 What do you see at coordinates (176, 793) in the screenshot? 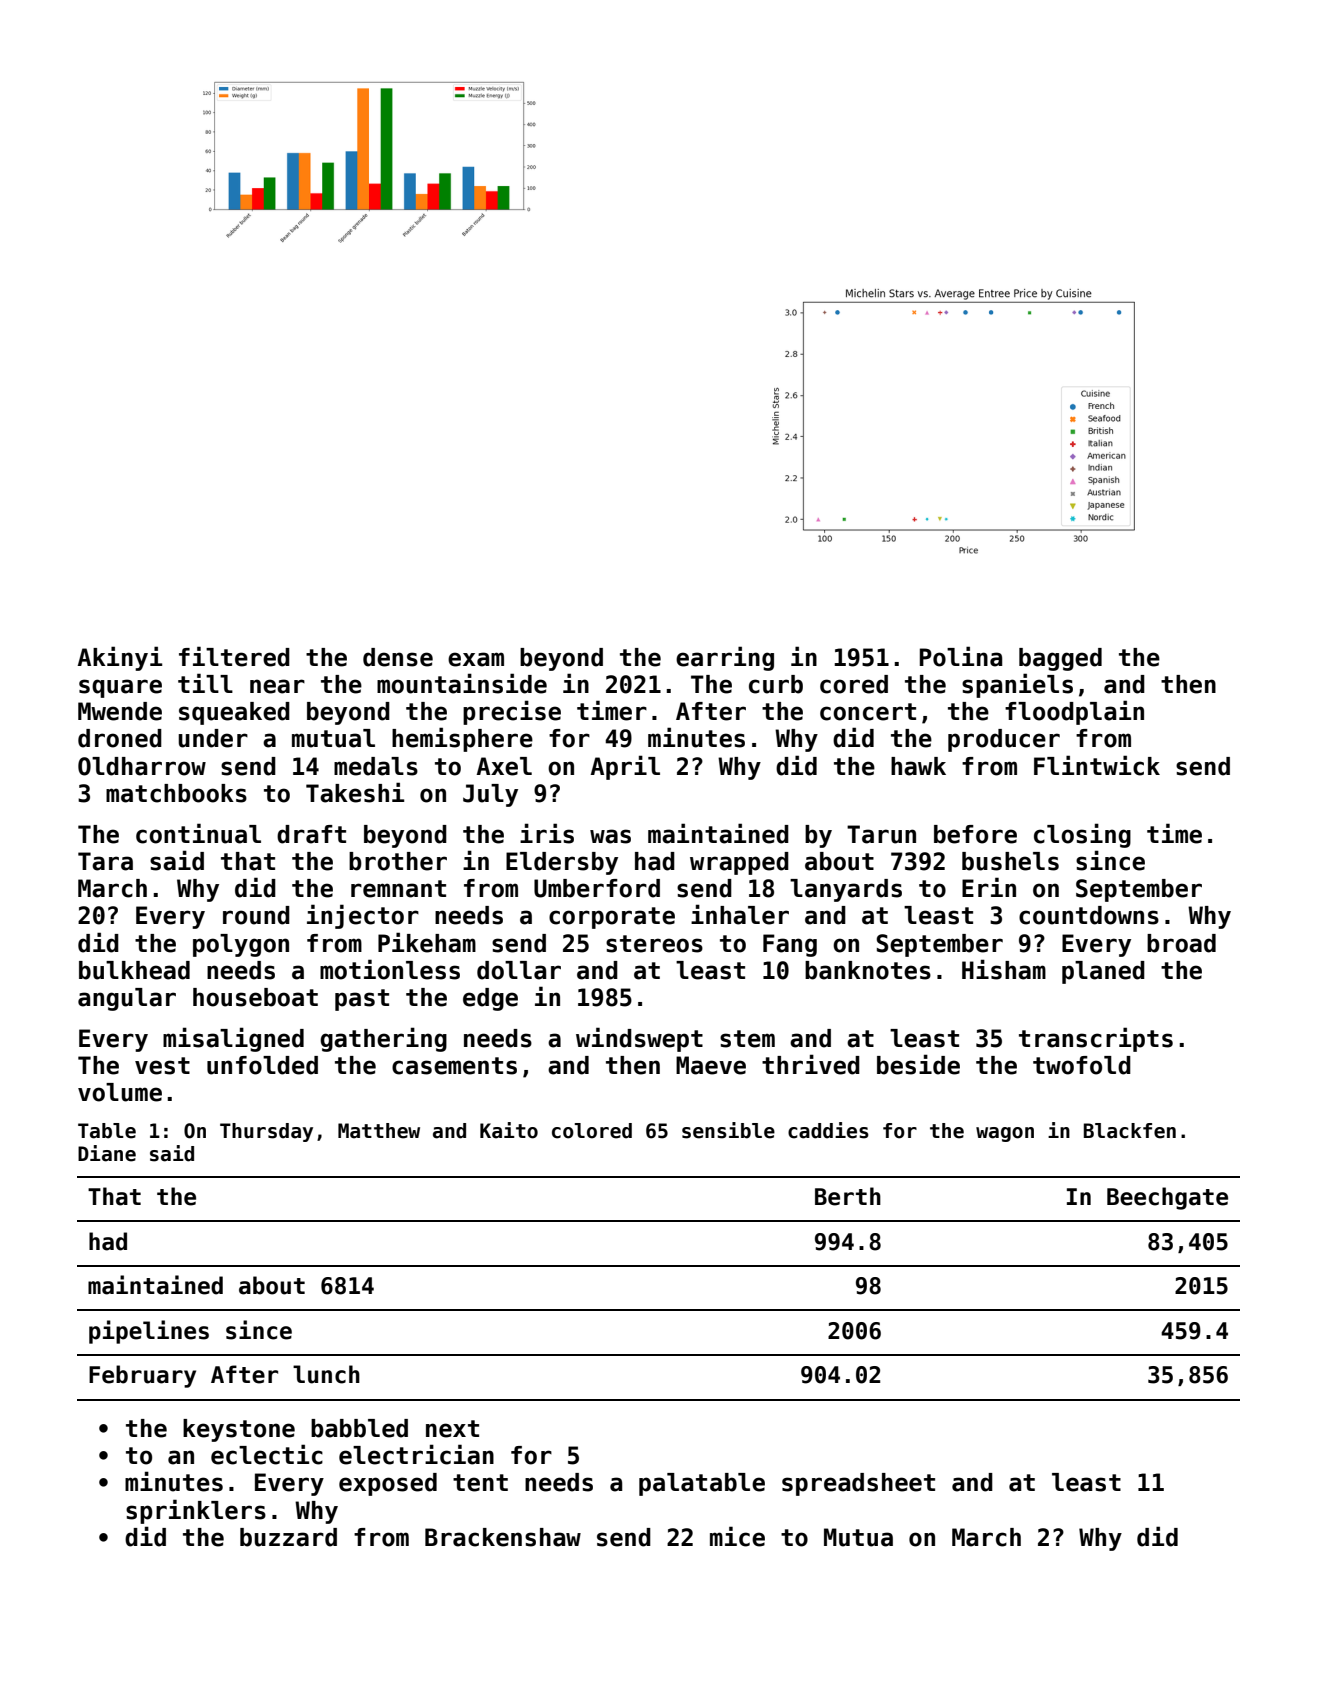
I see `matchbooks` at bounding box center [176, 793].
